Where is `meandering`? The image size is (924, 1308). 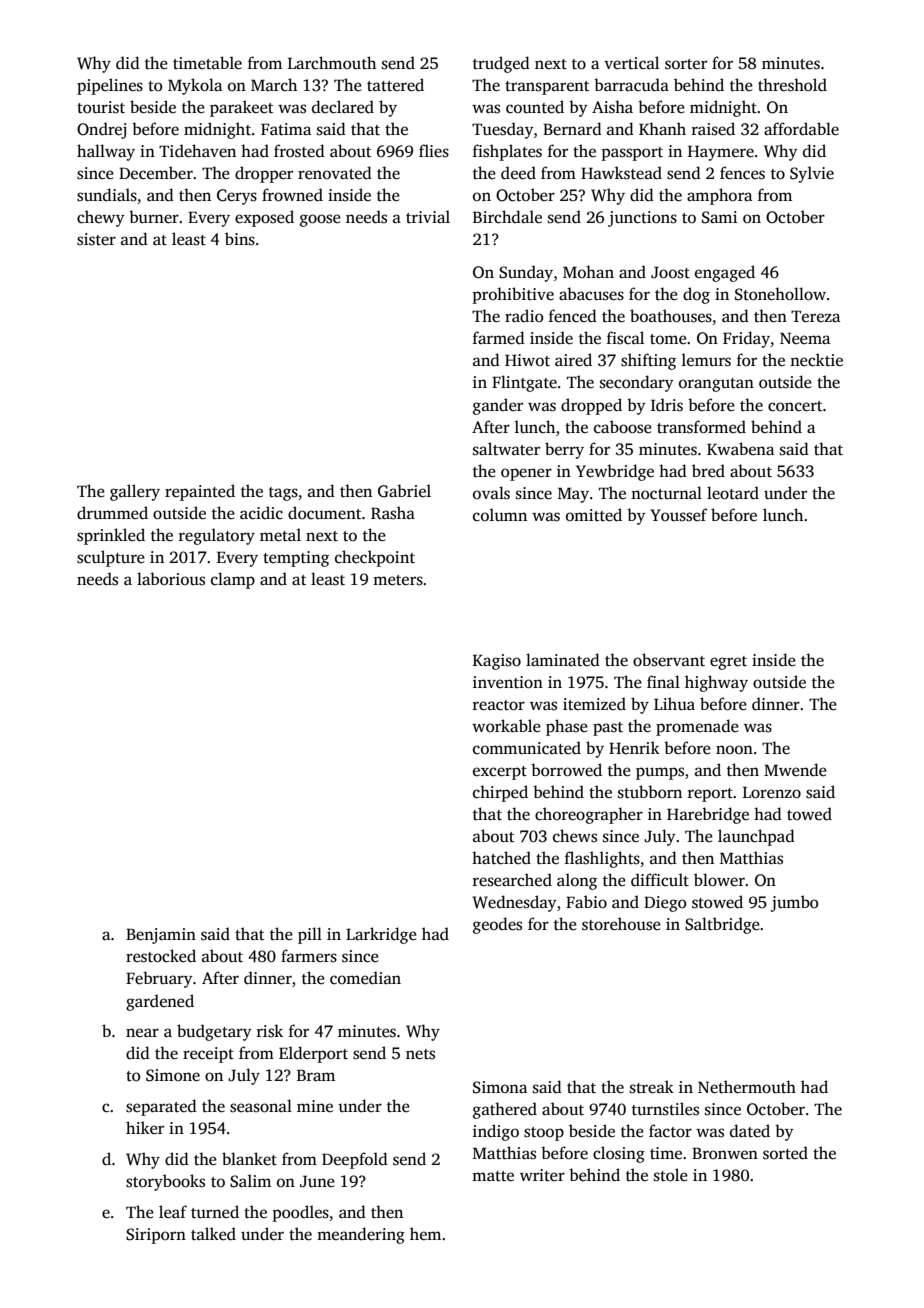
meandering is located at coordinates (361, 1235).
